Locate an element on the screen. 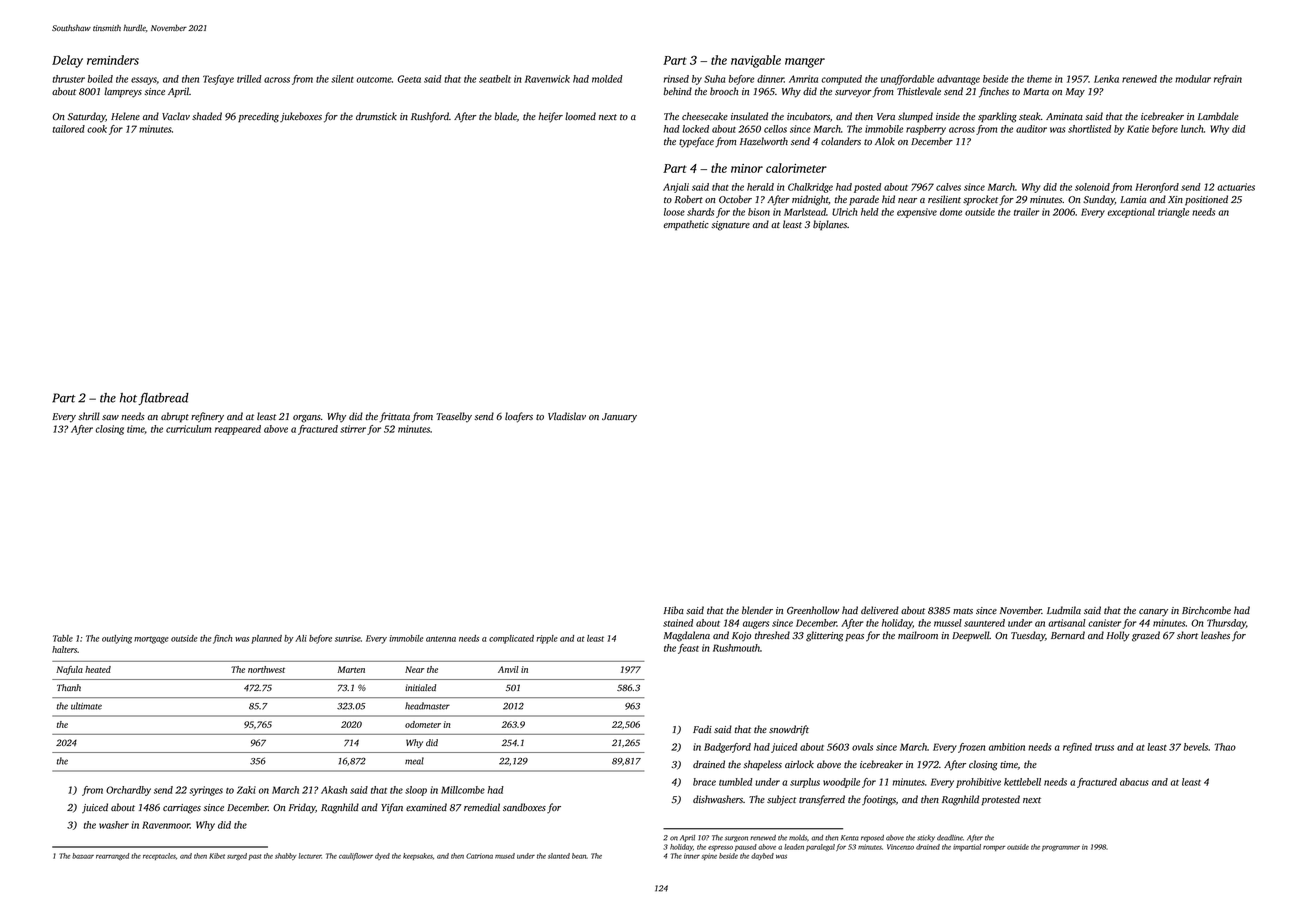  signature is located at coordinates (730, 226).
